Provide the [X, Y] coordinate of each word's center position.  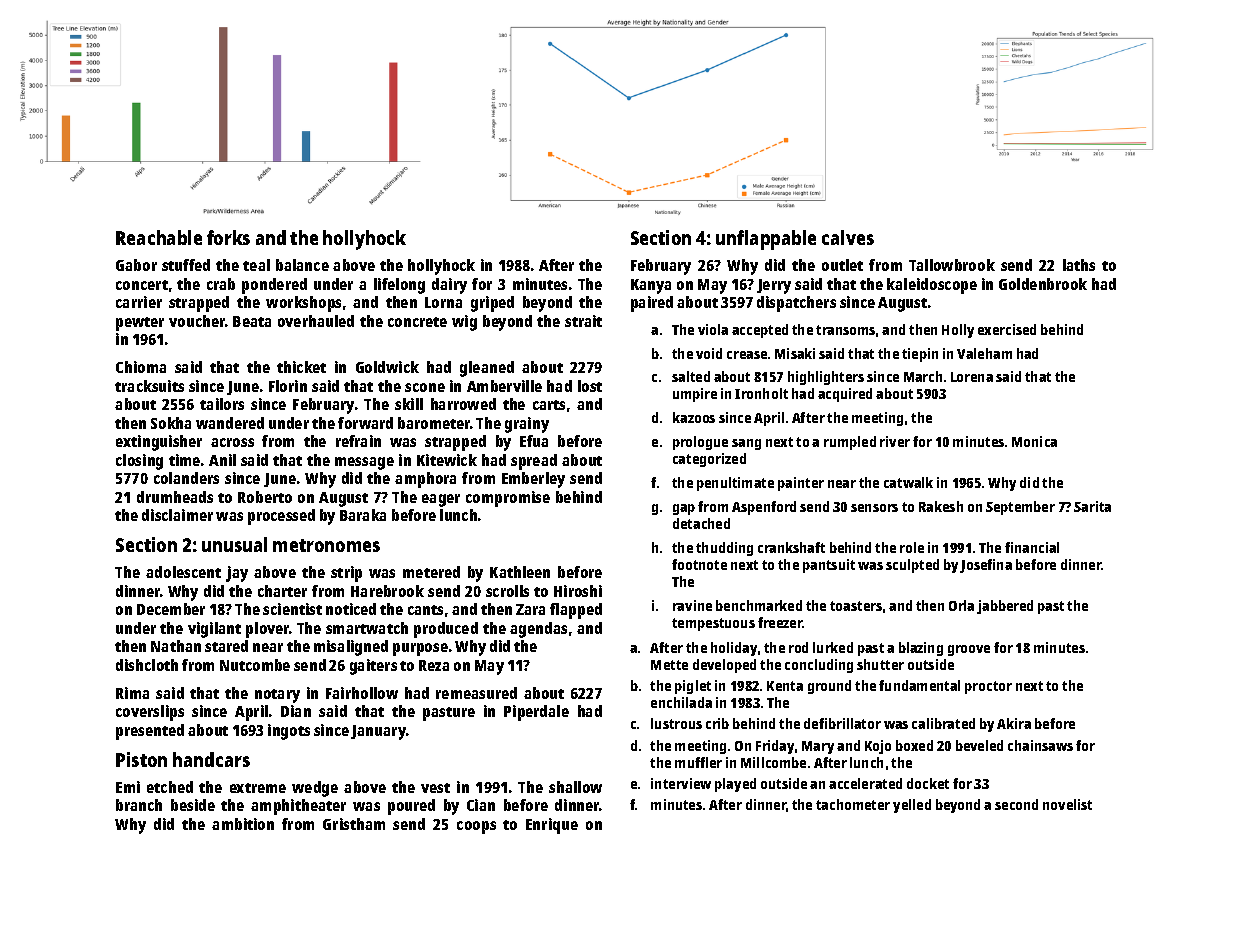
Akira [1014, 723]
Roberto [265, 497]
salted [691, 376]
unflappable [766, 240]
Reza [434, 665]
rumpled [850, 443]
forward [365, 423]
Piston [141, 759]
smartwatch [367, 628]
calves [848, 237]
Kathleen [520, 572]
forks [228, 237]
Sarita [1092, 506]
